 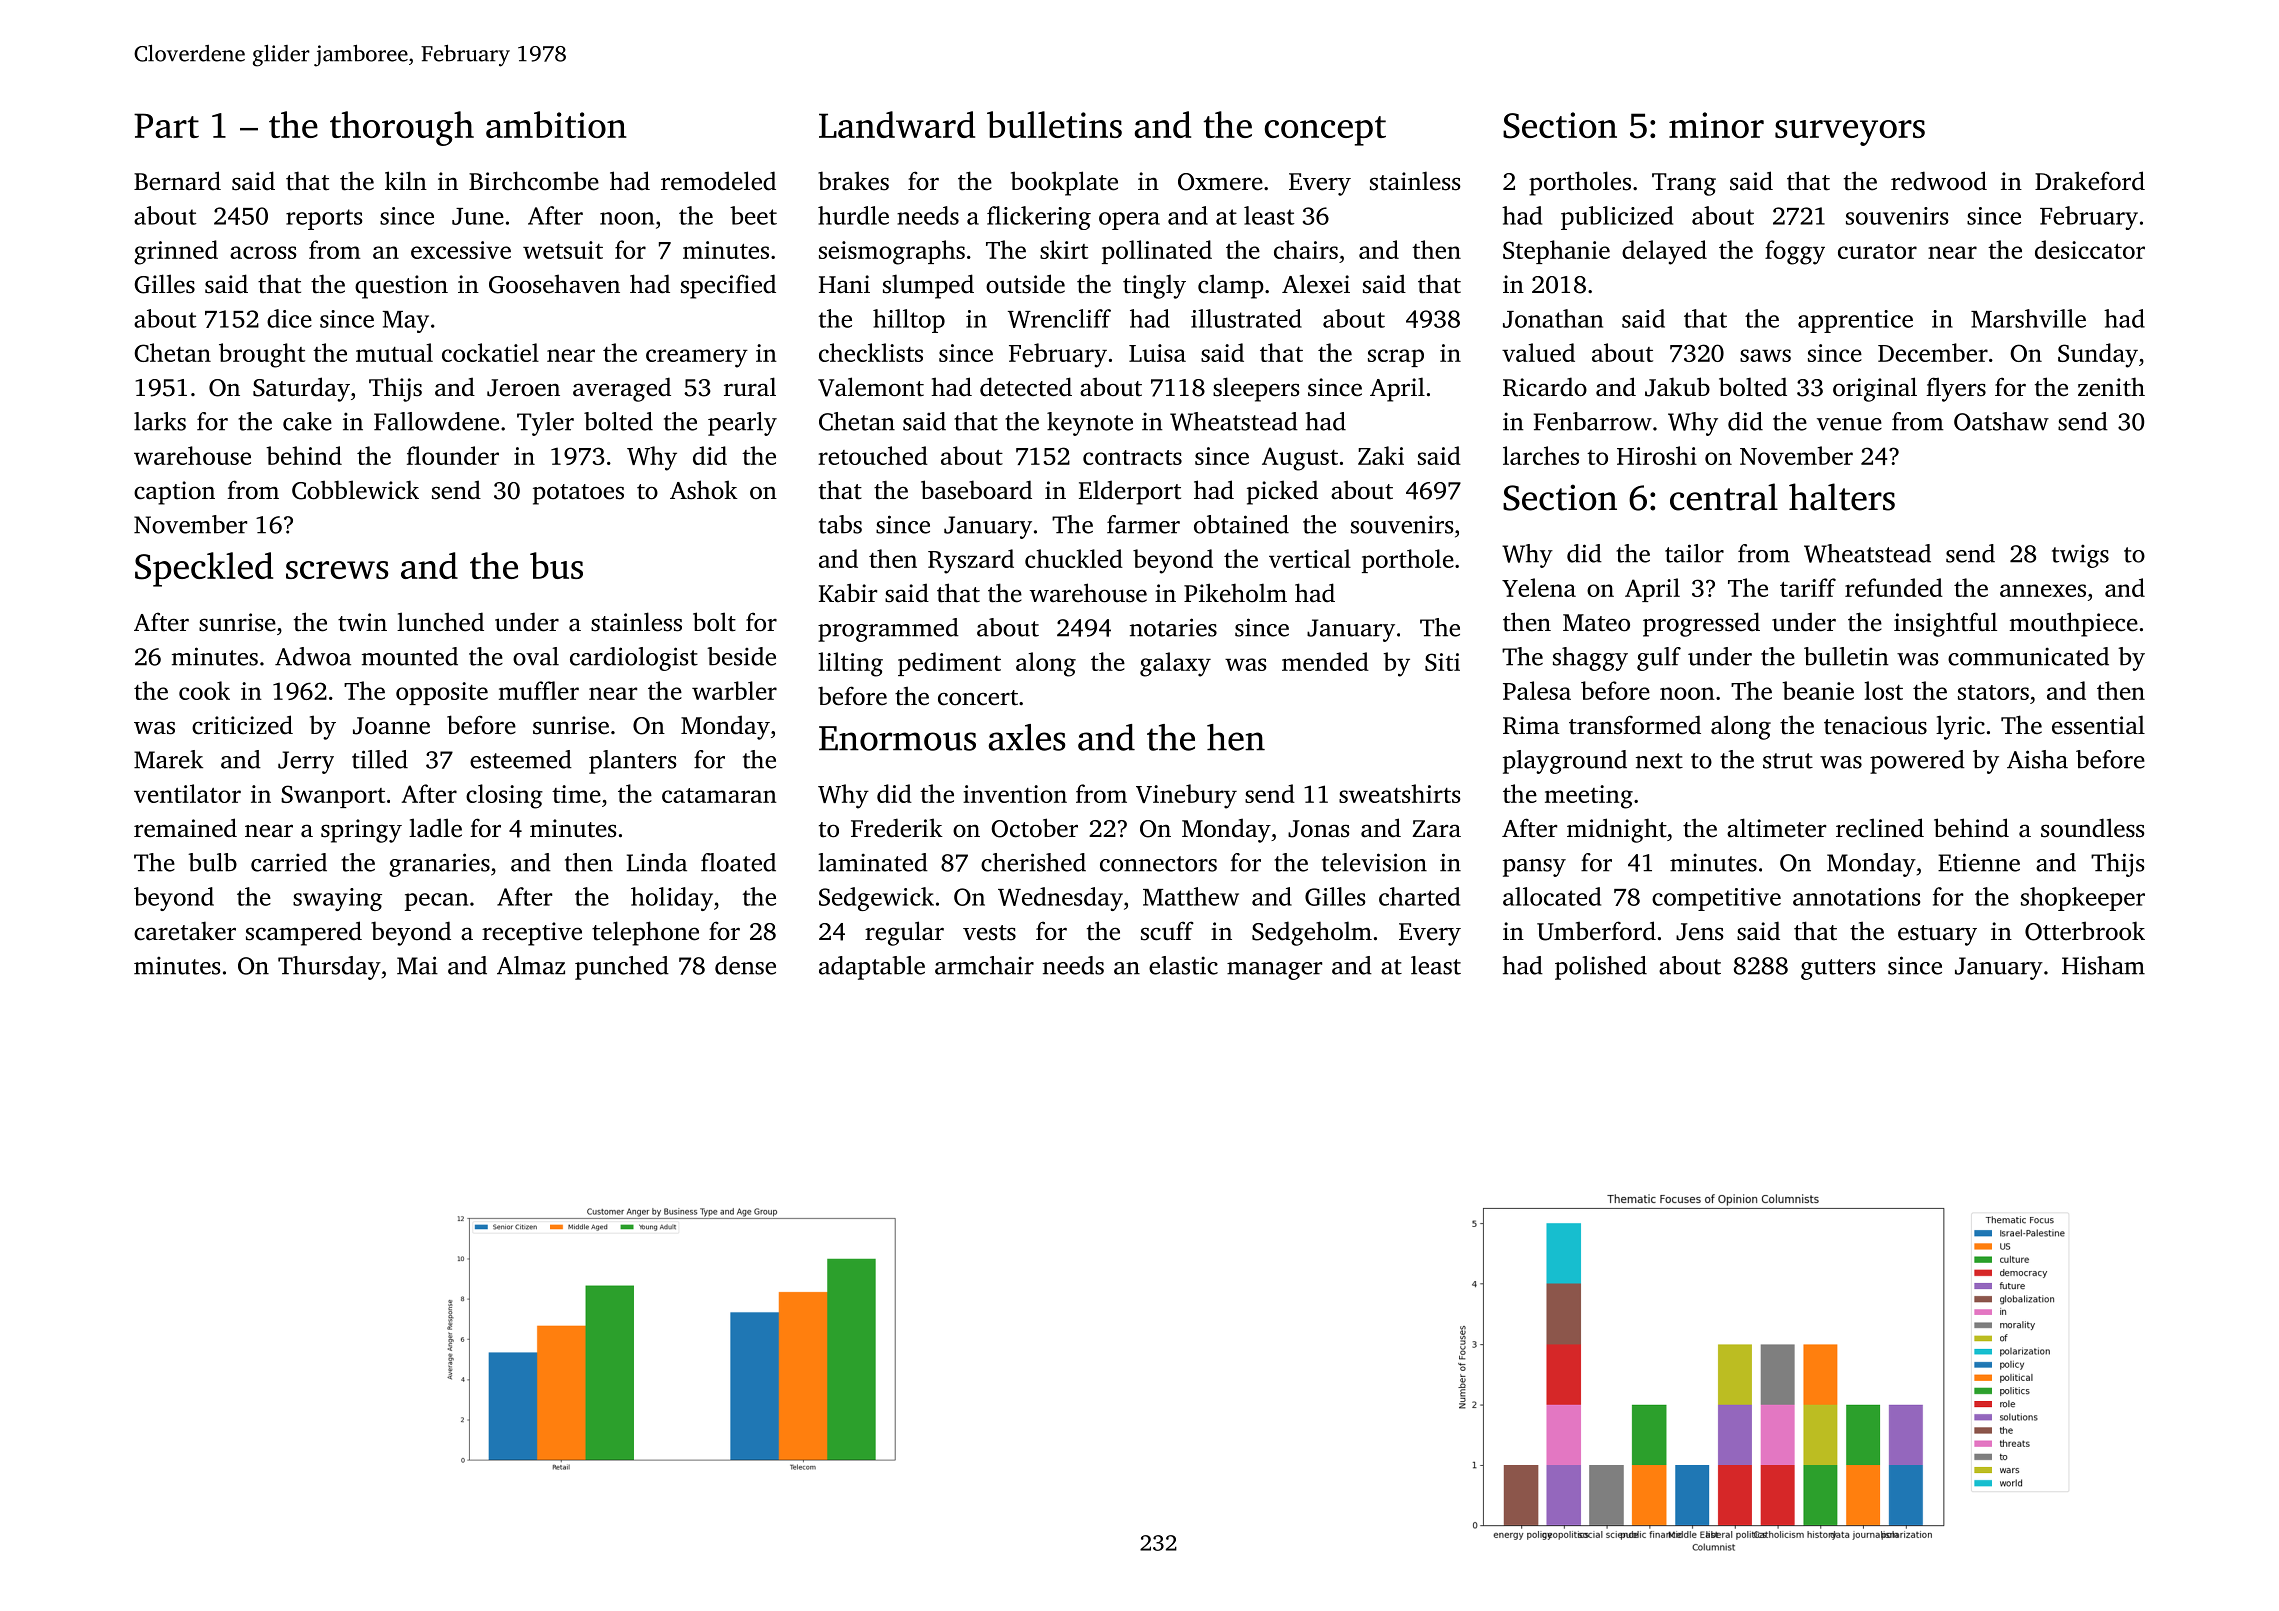 I want to click on manager, so click(x=1274, y=971).
